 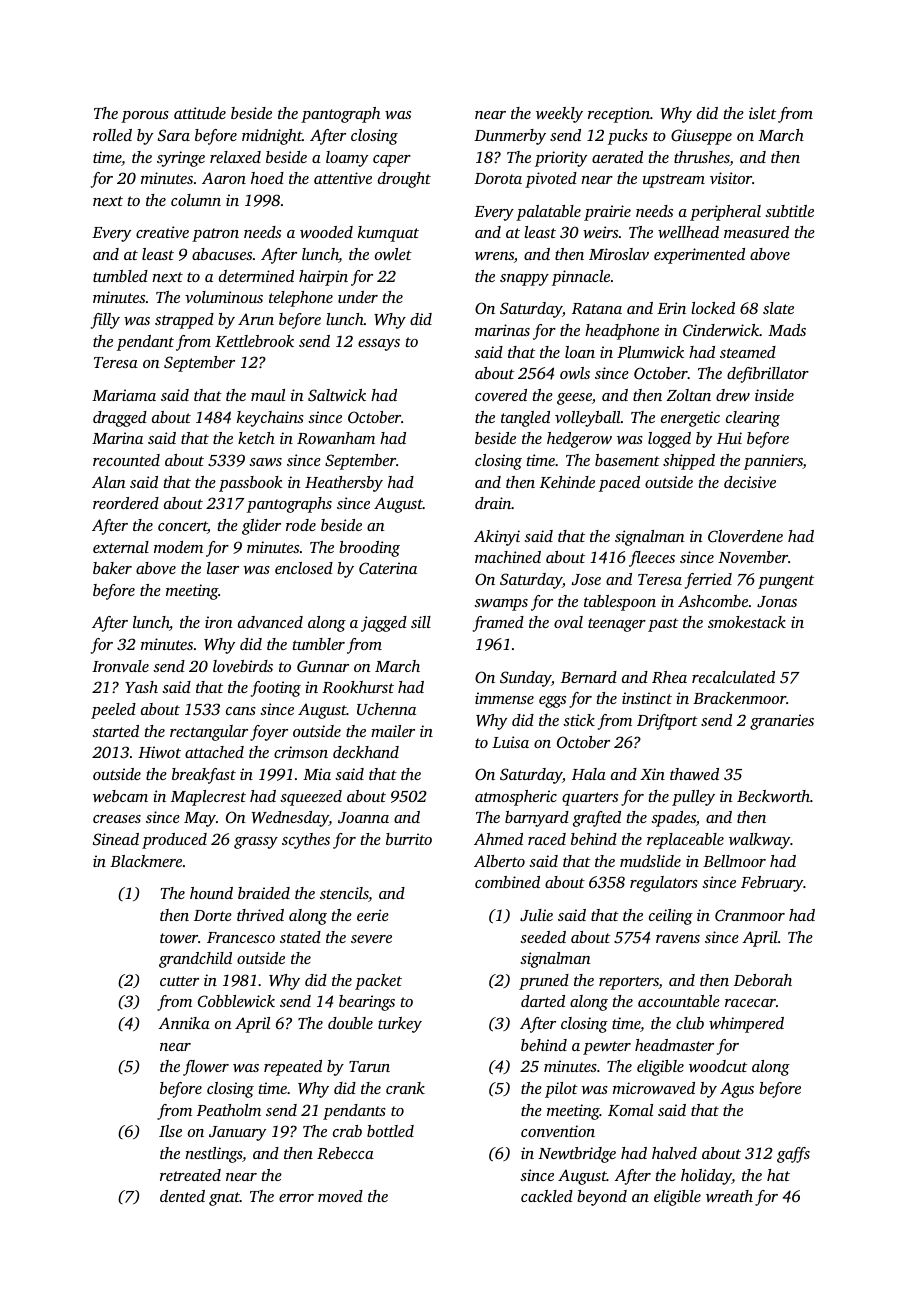 What do you see at coordinates (200, 113) in the screenshot?
I see `attitude` at bounding box center [200, 113].
